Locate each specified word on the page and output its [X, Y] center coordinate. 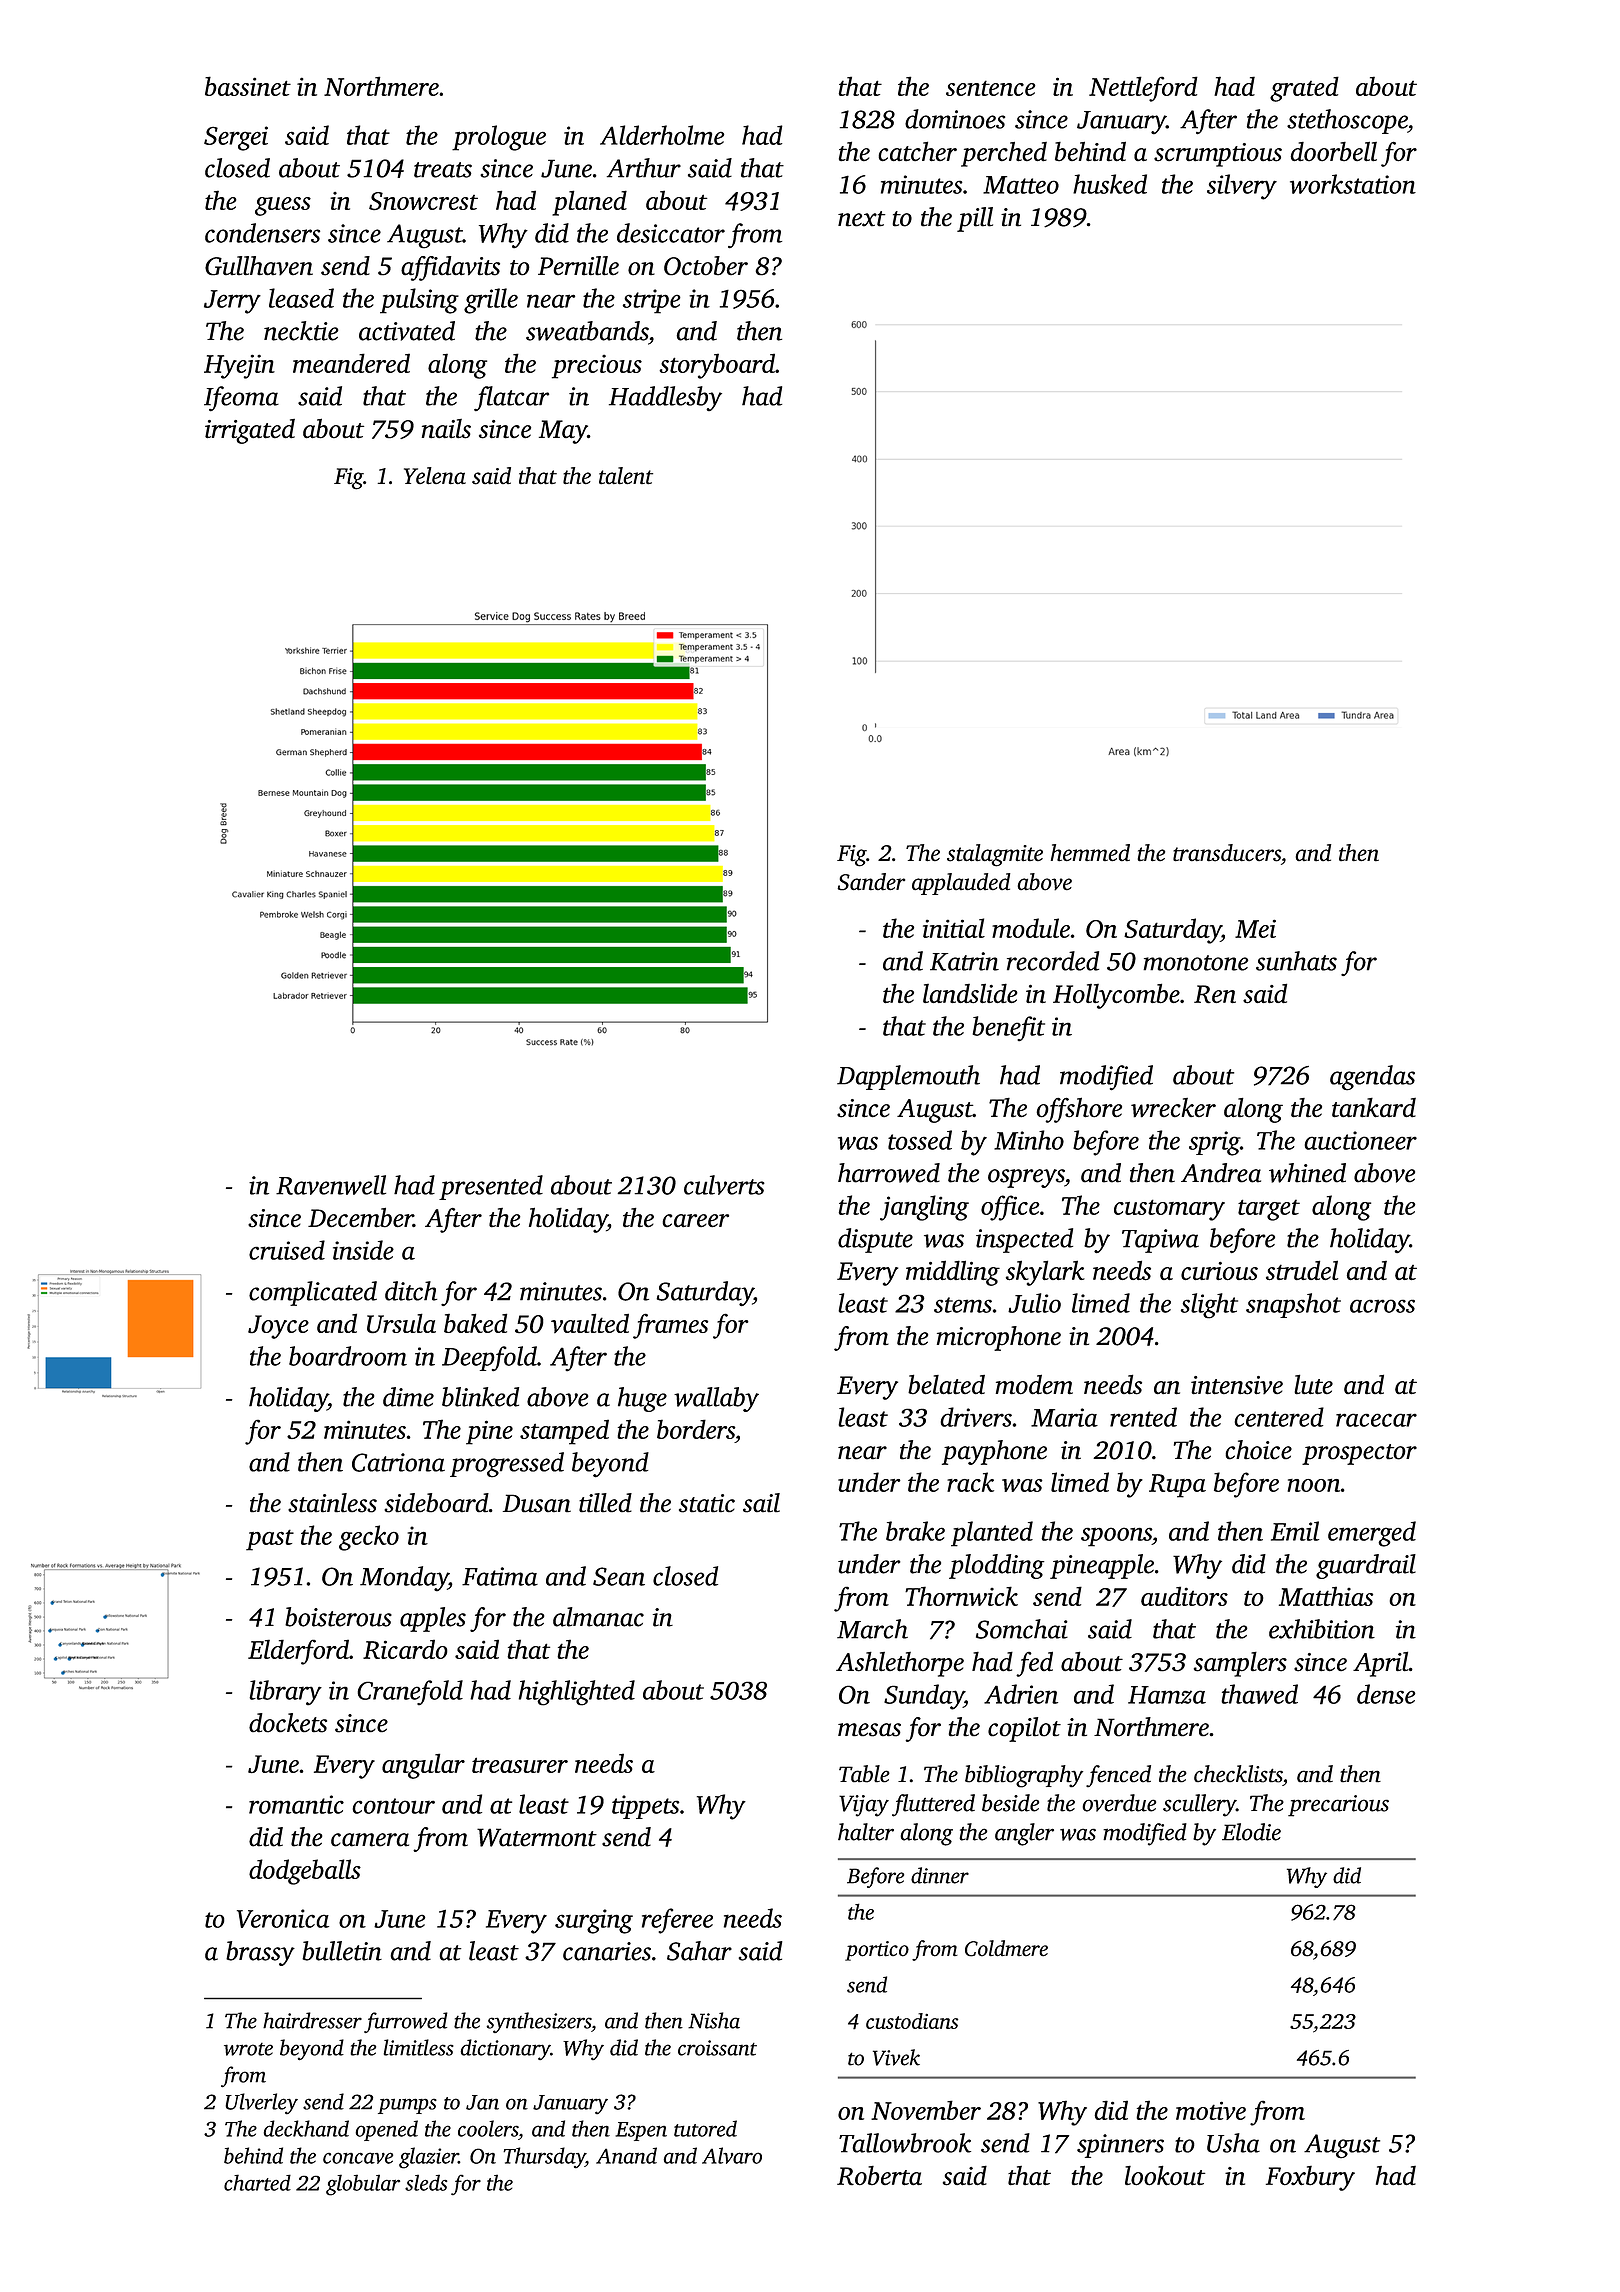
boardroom [348, 1356]
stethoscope [1347, 121]
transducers [1227, 853]
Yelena [435, 476]
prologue [499, 138]
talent [626, 476]
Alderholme [662, 135]
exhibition [1322, 1629]
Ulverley [261, 2104]
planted [992, 1534]
